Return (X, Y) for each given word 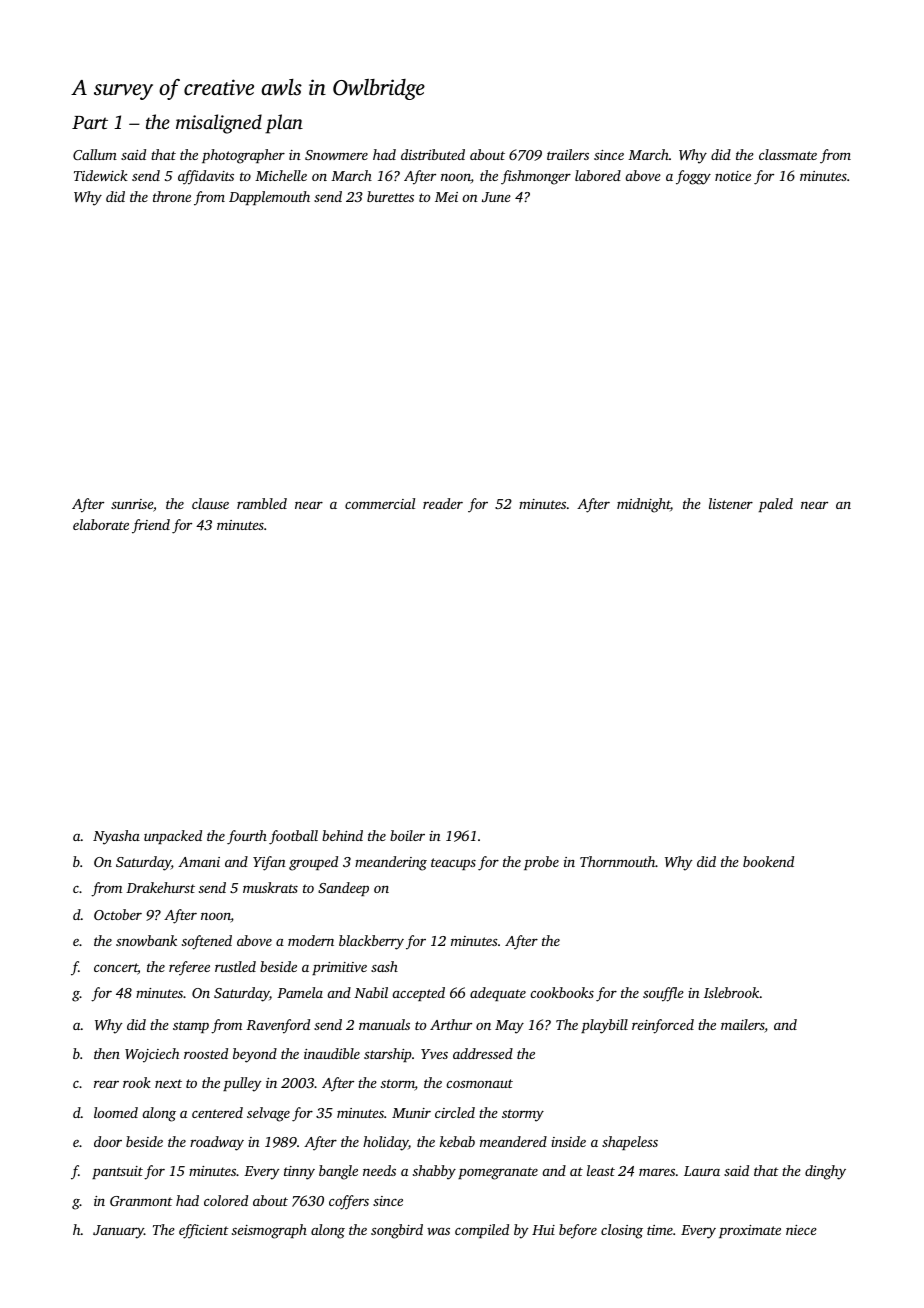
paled (776, 505)
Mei (446, 197)
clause (210, 503)
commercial (380, 503)
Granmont (141, 1201)
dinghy (825, 1172)
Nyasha (116, 837)
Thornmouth (617, 861)
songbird (397, 1231)
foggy (693, 177)
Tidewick (101, 175)
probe (541, 863)
